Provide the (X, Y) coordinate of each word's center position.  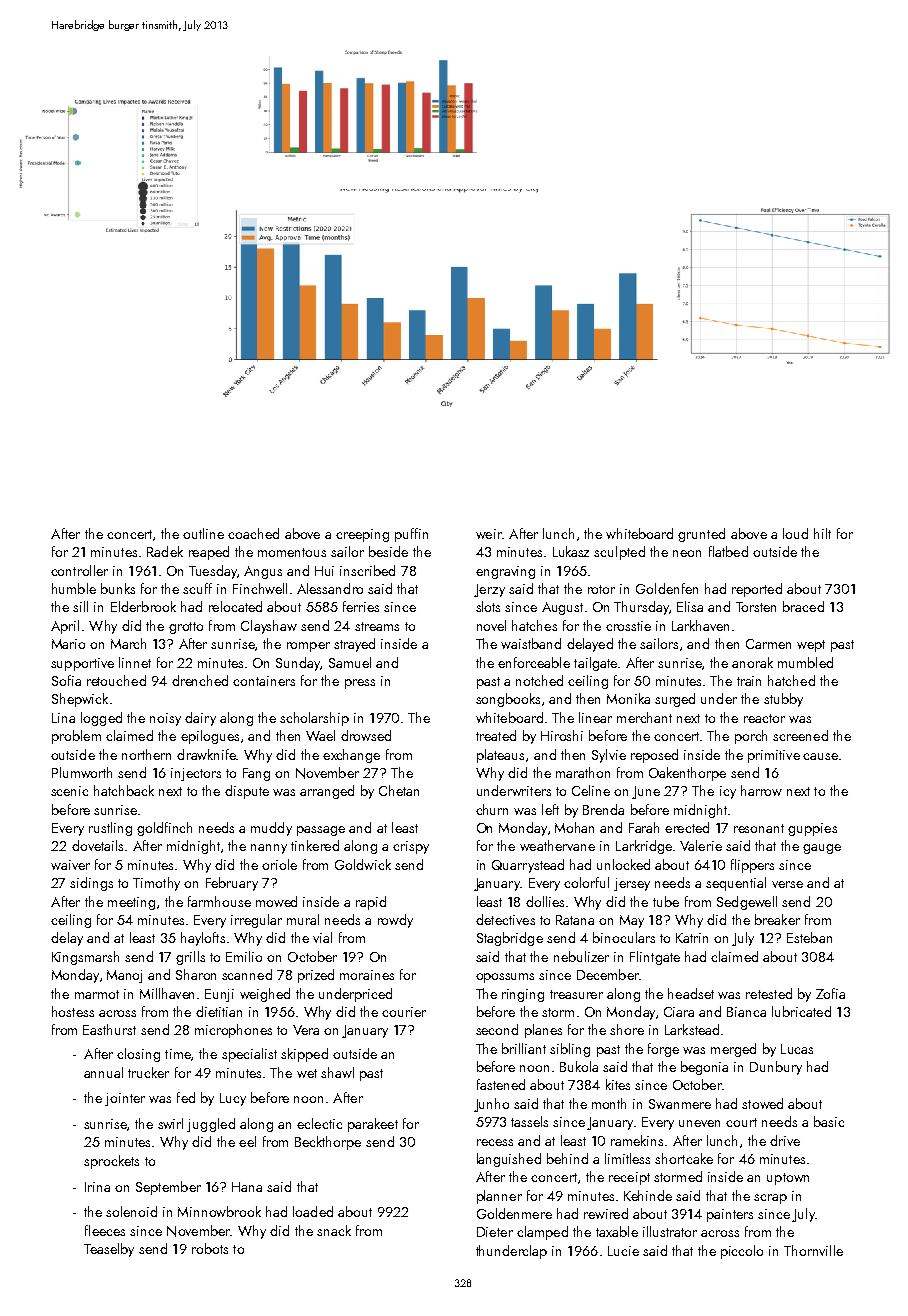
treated (496, 735)
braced (803, 606)
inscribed (367, 570)
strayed (354, 645)
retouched (116, 680)
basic (829, 1121)
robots (210, 1248)
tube (666, 901)
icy (728, 792)
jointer (125, 1099)
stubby (783, 700)
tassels (529, 1121)
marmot (97, 994)
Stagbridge (510, 939)
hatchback (124, 790)
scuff (197, 588)
